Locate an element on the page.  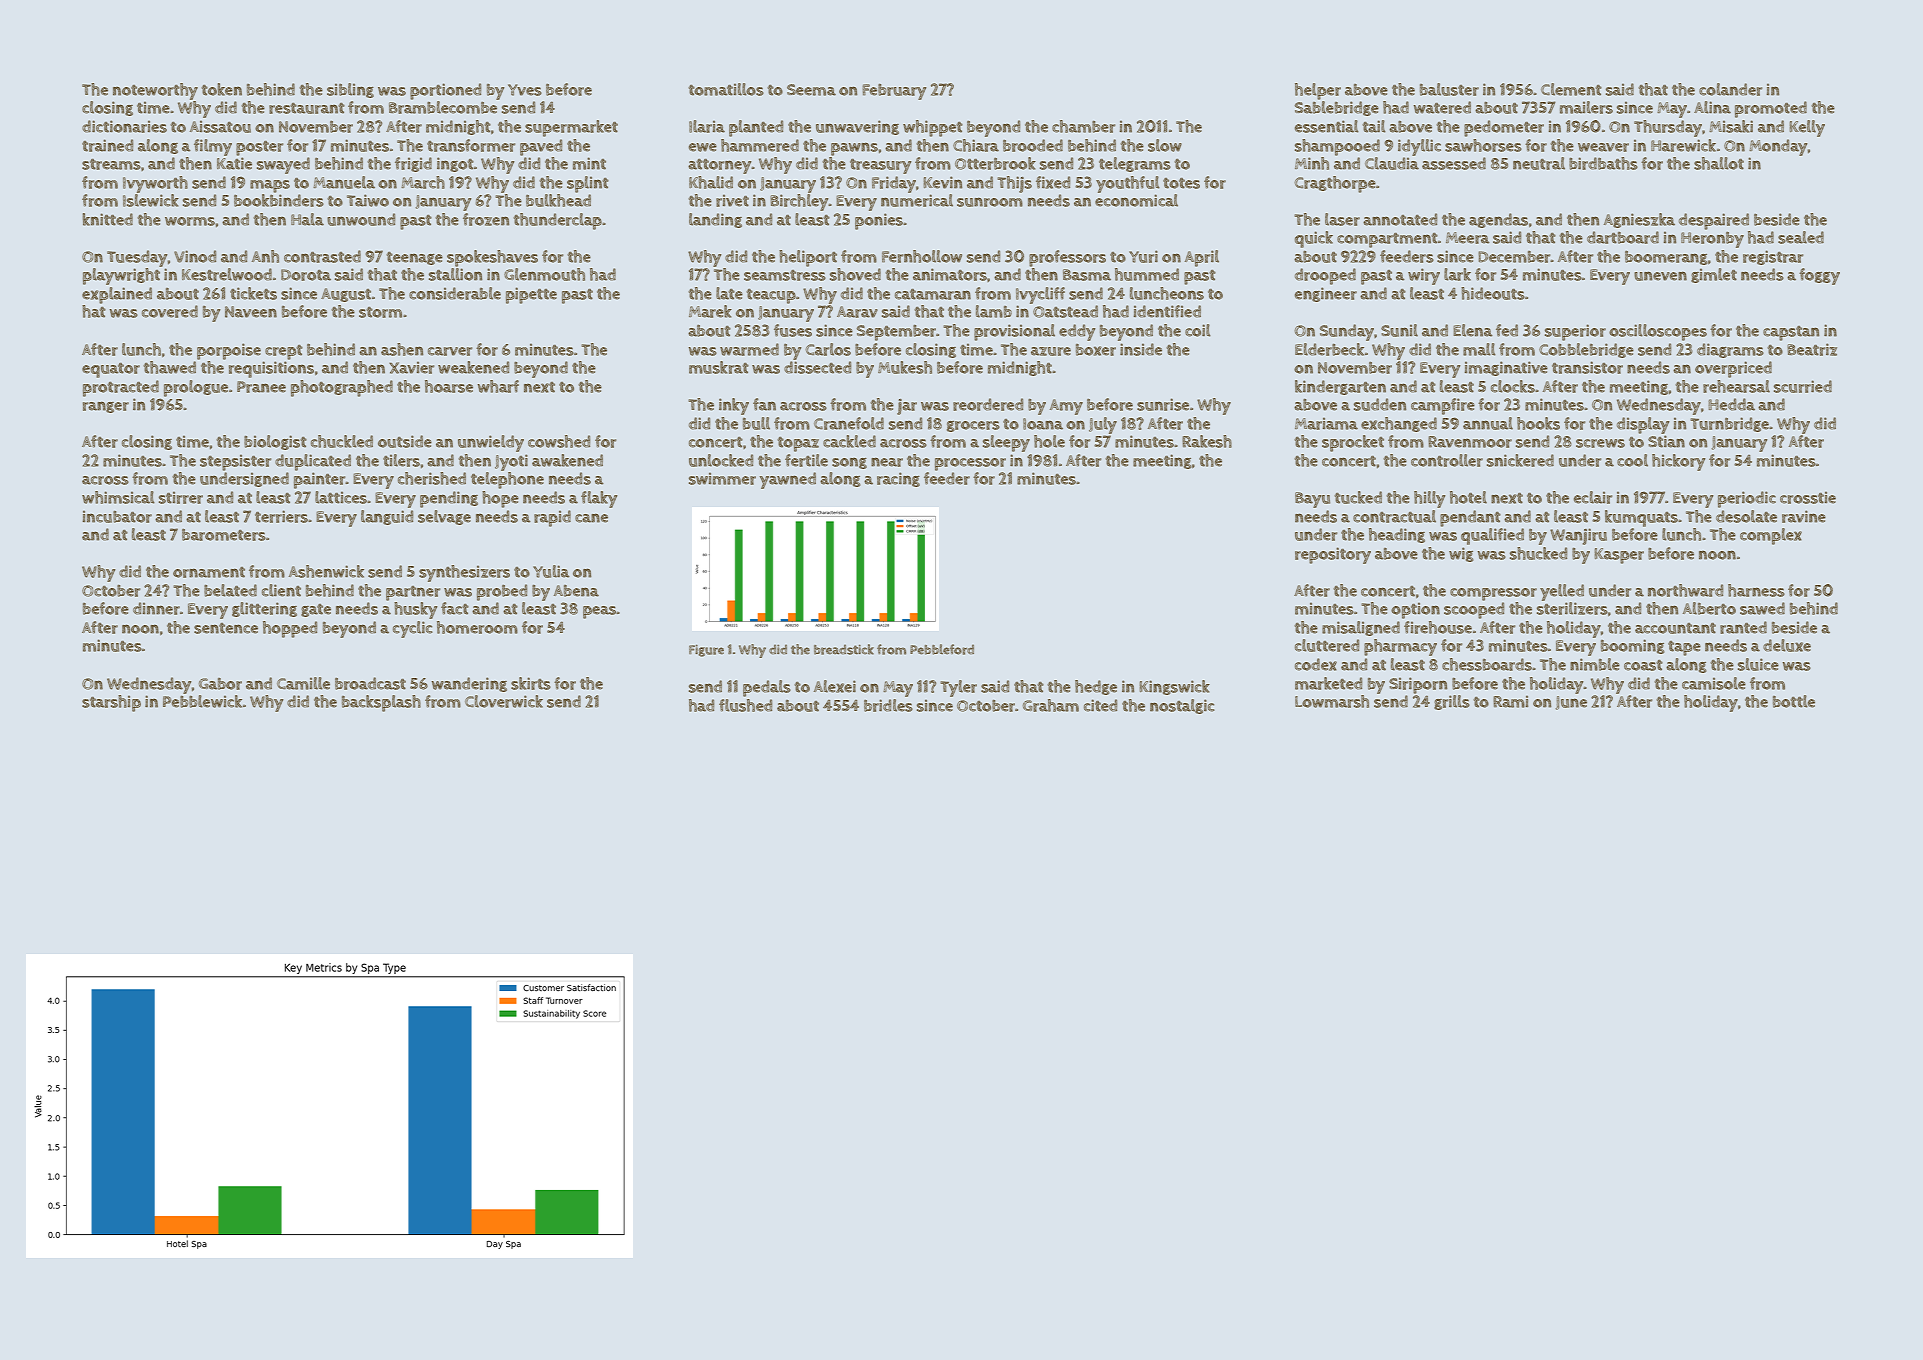
languid is located at coordinates (387, 517).
